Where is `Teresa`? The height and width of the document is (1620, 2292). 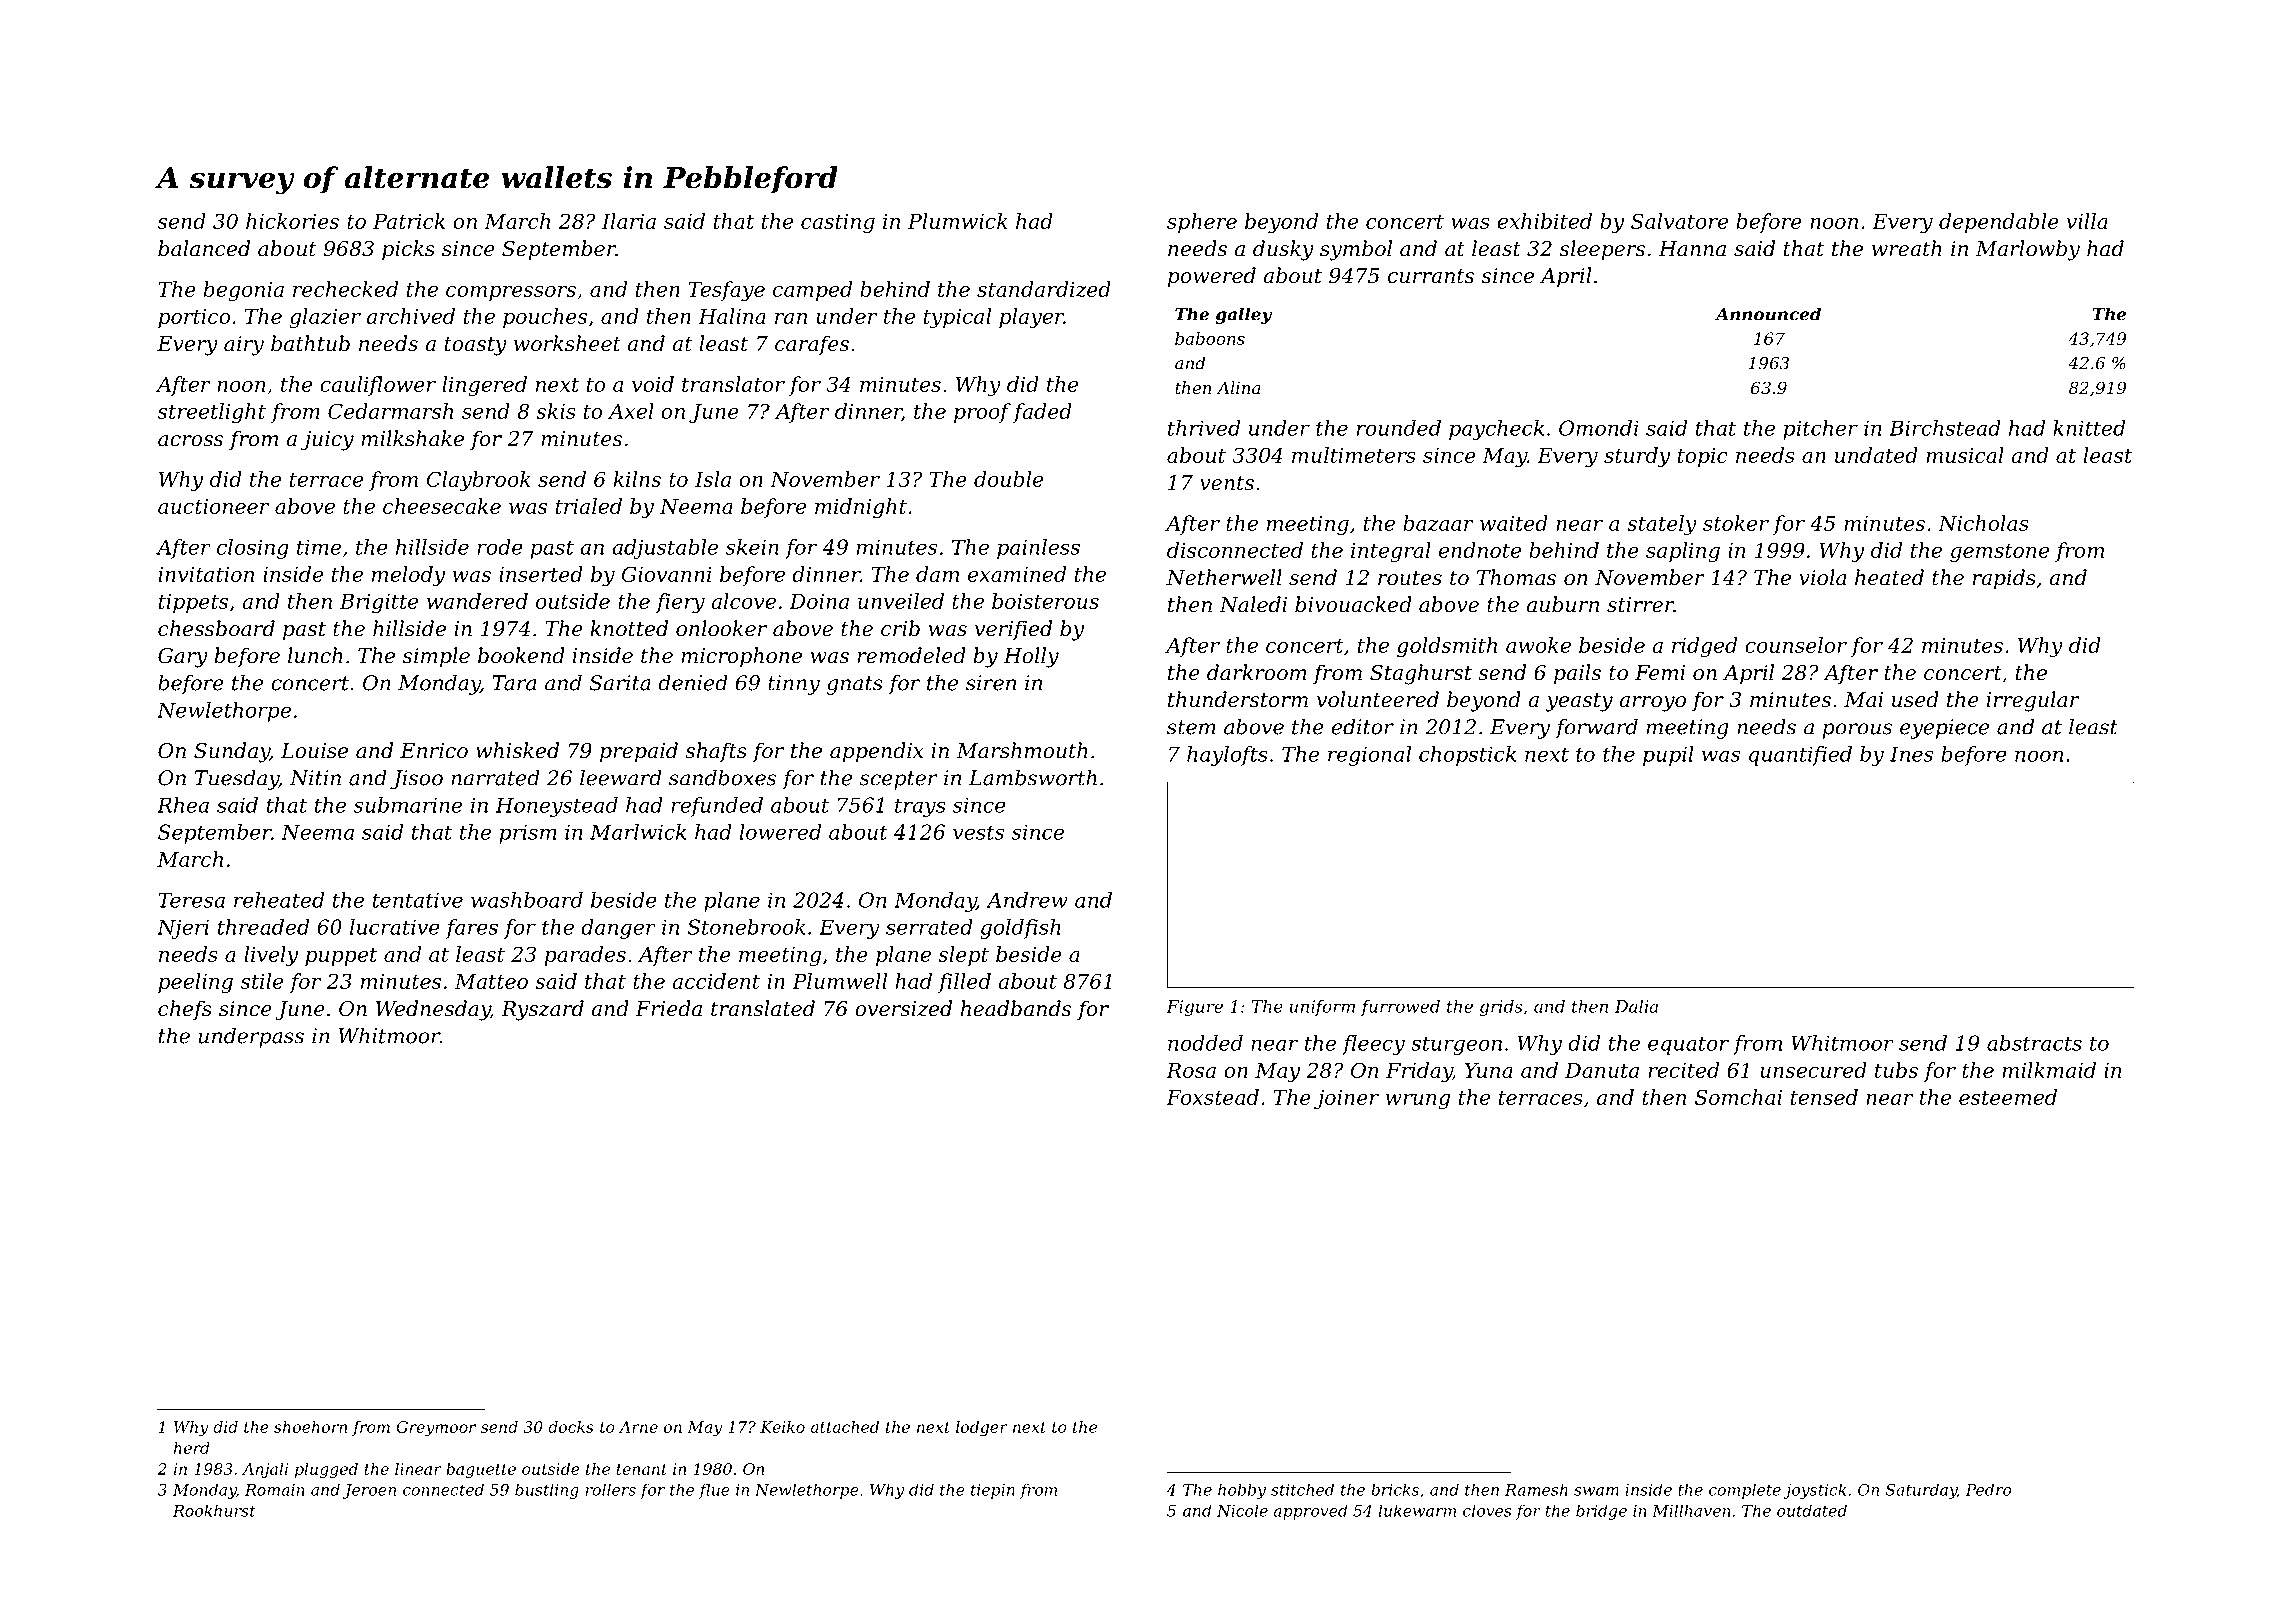
Teresa is located at coordinates (191, 900).
